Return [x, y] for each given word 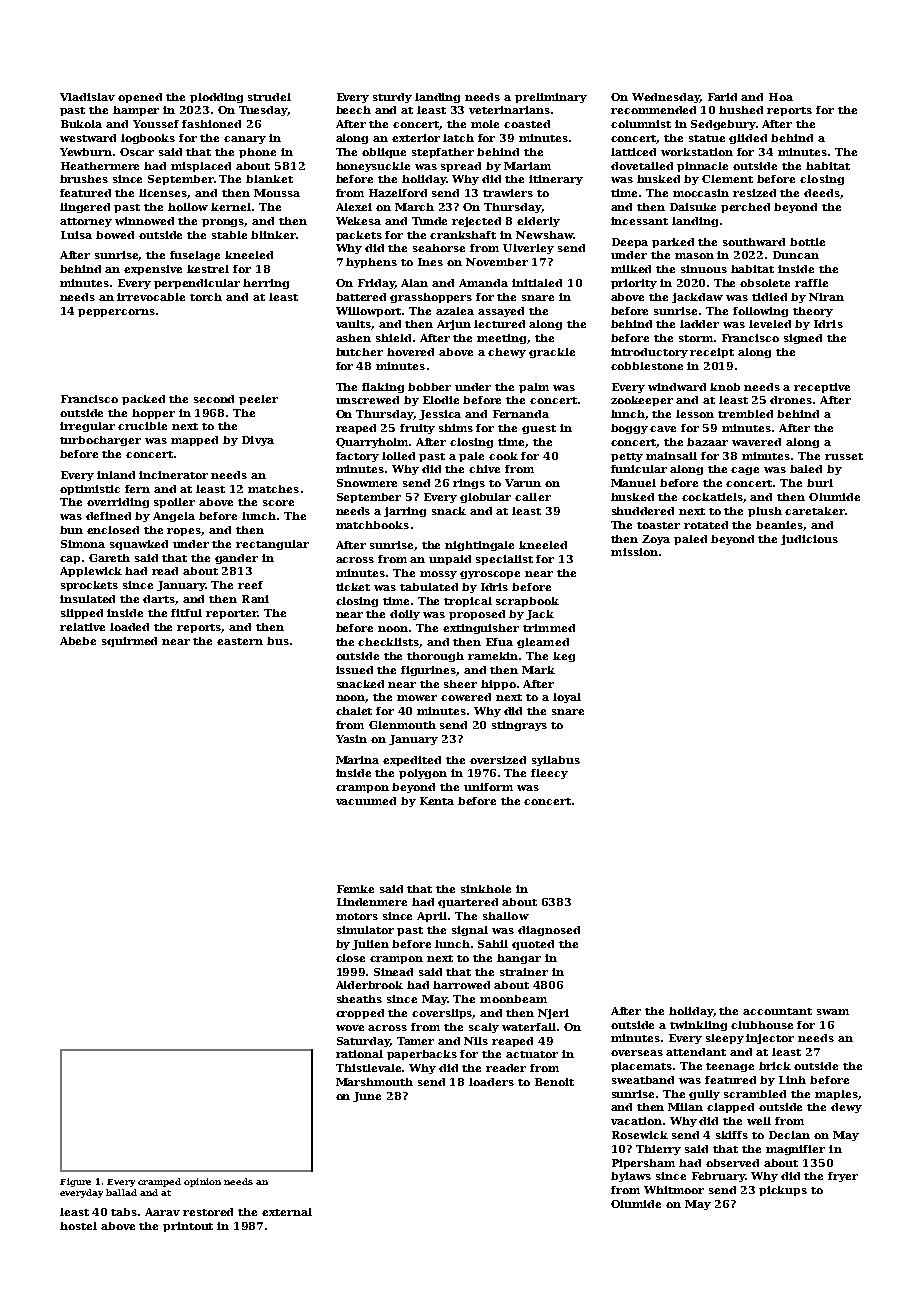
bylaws [631, 1177]
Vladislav [87, 97]
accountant [777, 1011]
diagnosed [549, 931]
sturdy [392, 98]
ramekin [493, 656]
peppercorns [116, 313]
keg [564, 657]
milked [631, 269]
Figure [75, 1182]
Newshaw [544, 235]
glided [748, 139]
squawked [139, 545]
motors [357, 916]
